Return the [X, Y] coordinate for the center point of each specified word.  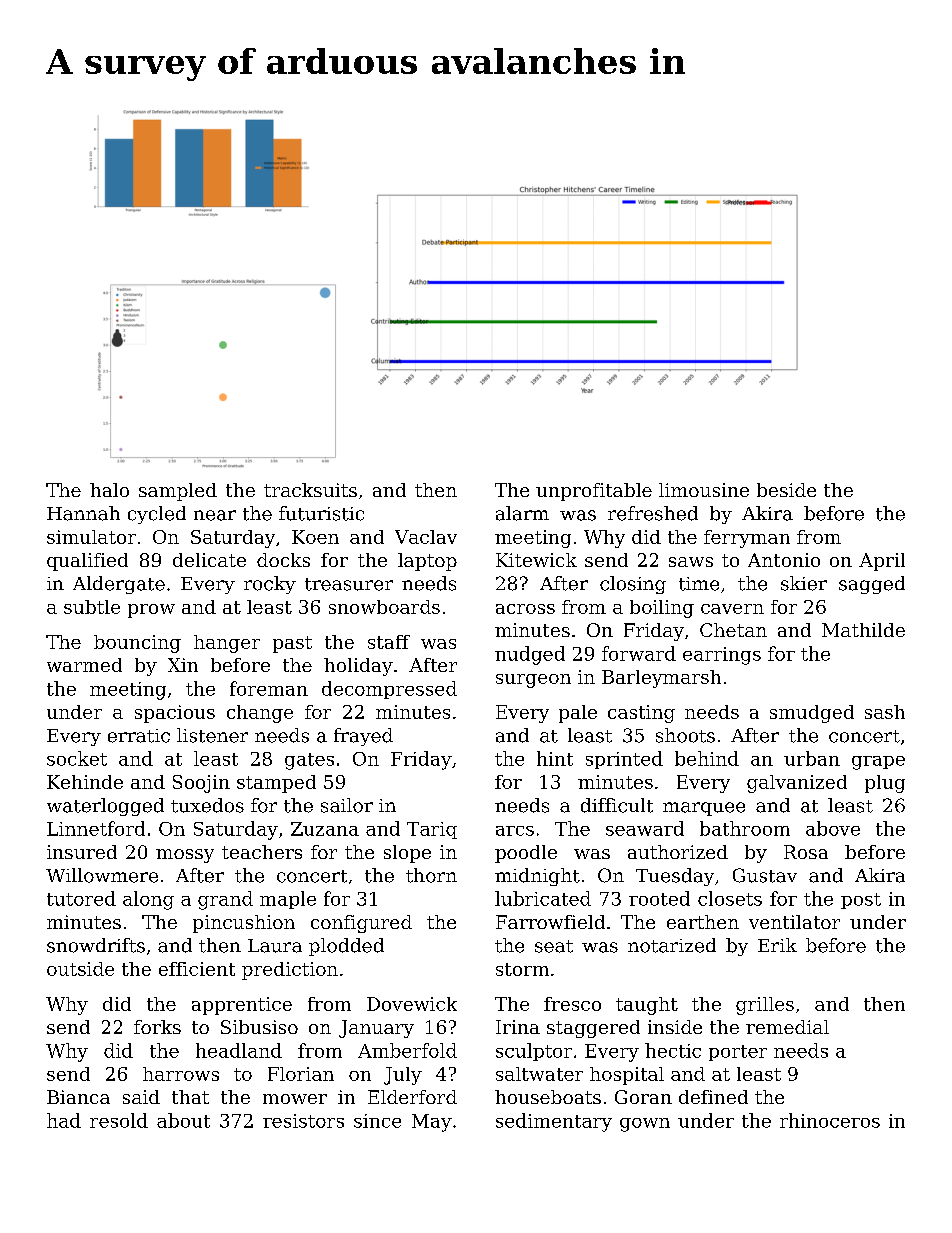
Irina [518, 1027]
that [190, 1097]
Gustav [765, 875]
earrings [722, 656]
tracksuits [310, 490]
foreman [269, 688]
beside [786, 490]
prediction [290, 971]
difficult [617, 805]
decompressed [389, 690]
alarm [522, 513]
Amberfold [407, 1050]
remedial [787, 1027]
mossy [185, 856]
